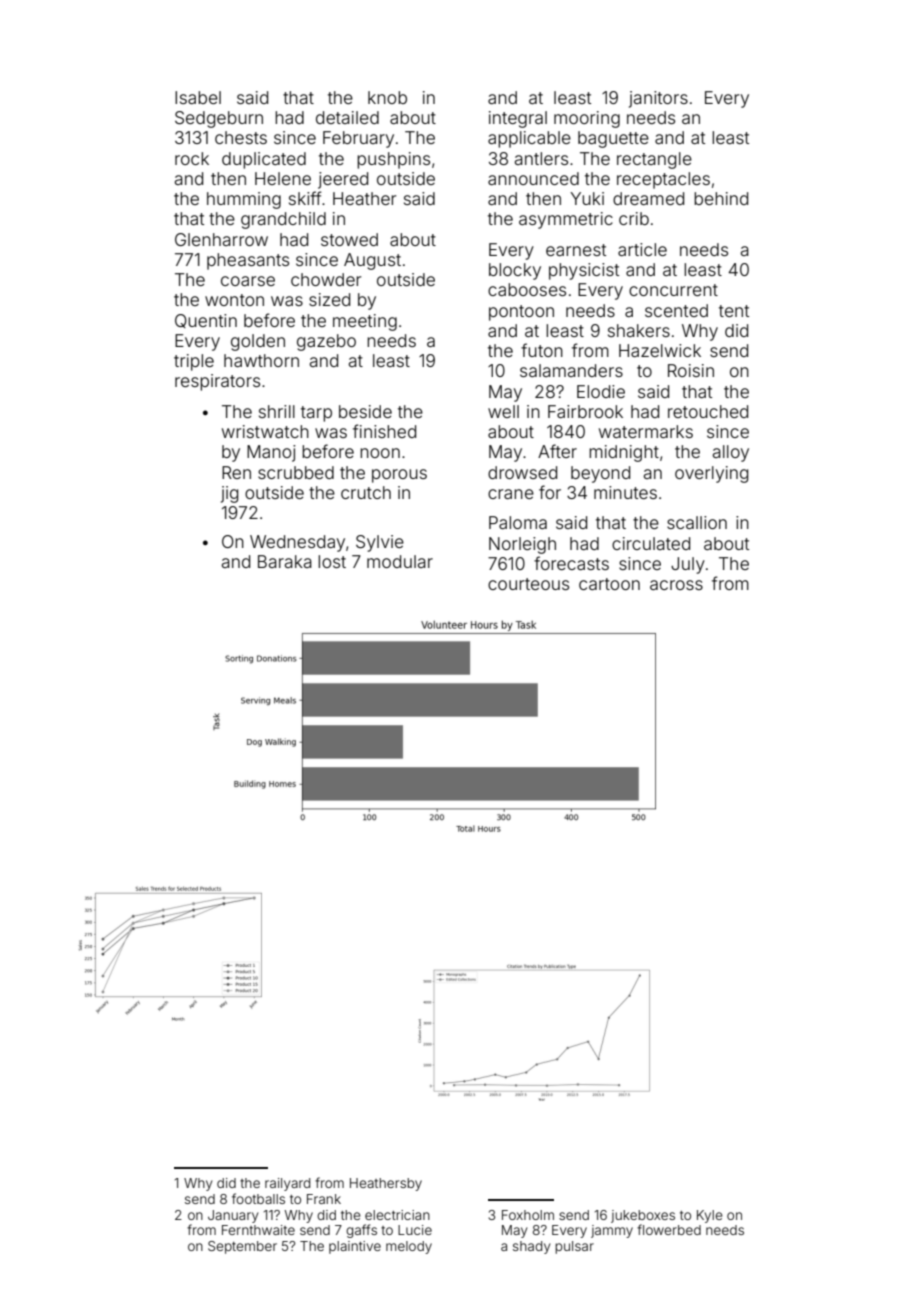 The width and height of the document is (924, 1311). I want to click on shady, so click(531, 1247).
